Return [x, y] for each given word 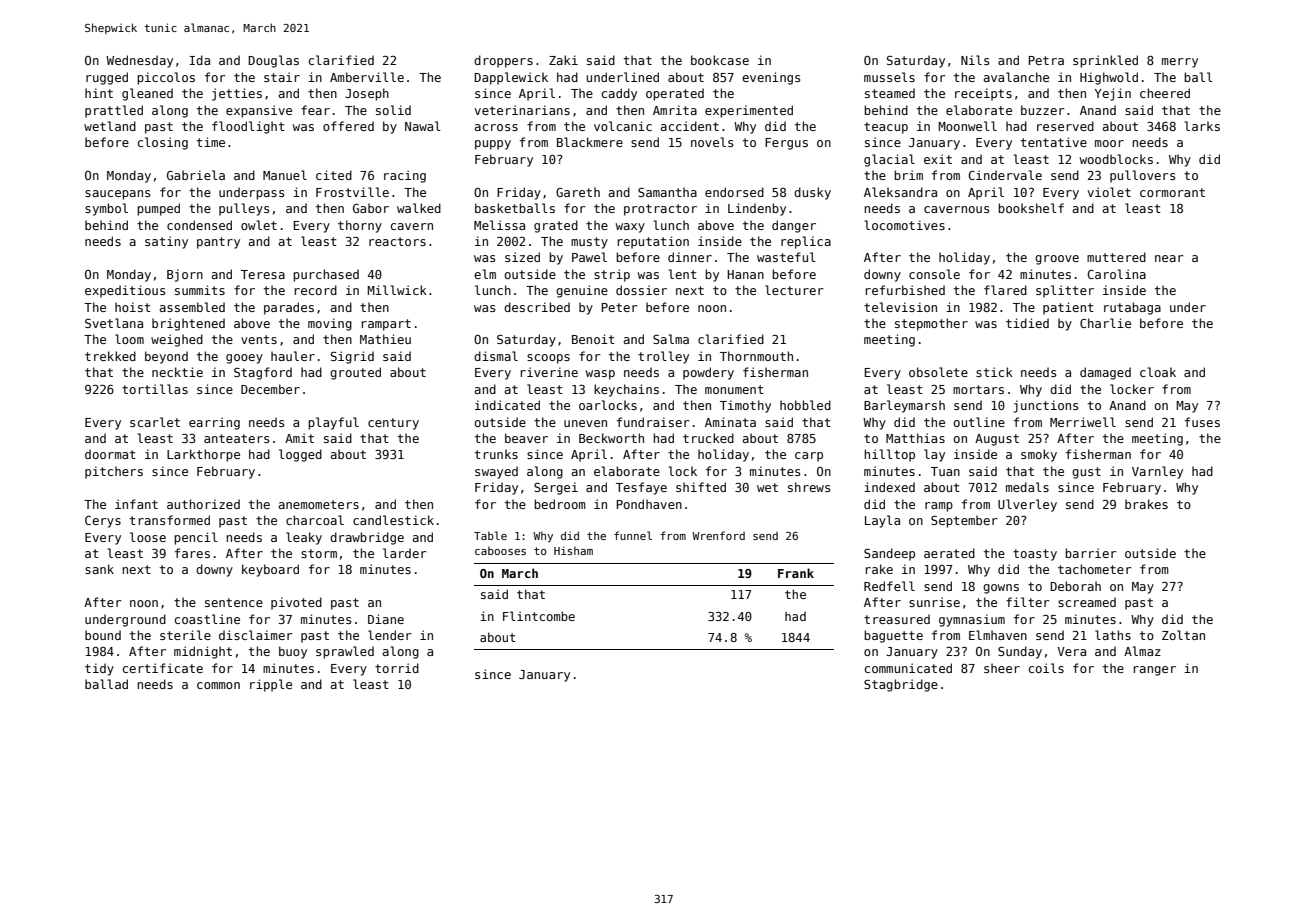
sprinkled [1105, 61]
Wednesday [139, 61]
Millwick [397, 290]
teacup [886, 128]
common [218, 685]
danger [794, 226]
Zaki [563, 60]
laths [1113, 635]
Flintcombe [539, 616]
